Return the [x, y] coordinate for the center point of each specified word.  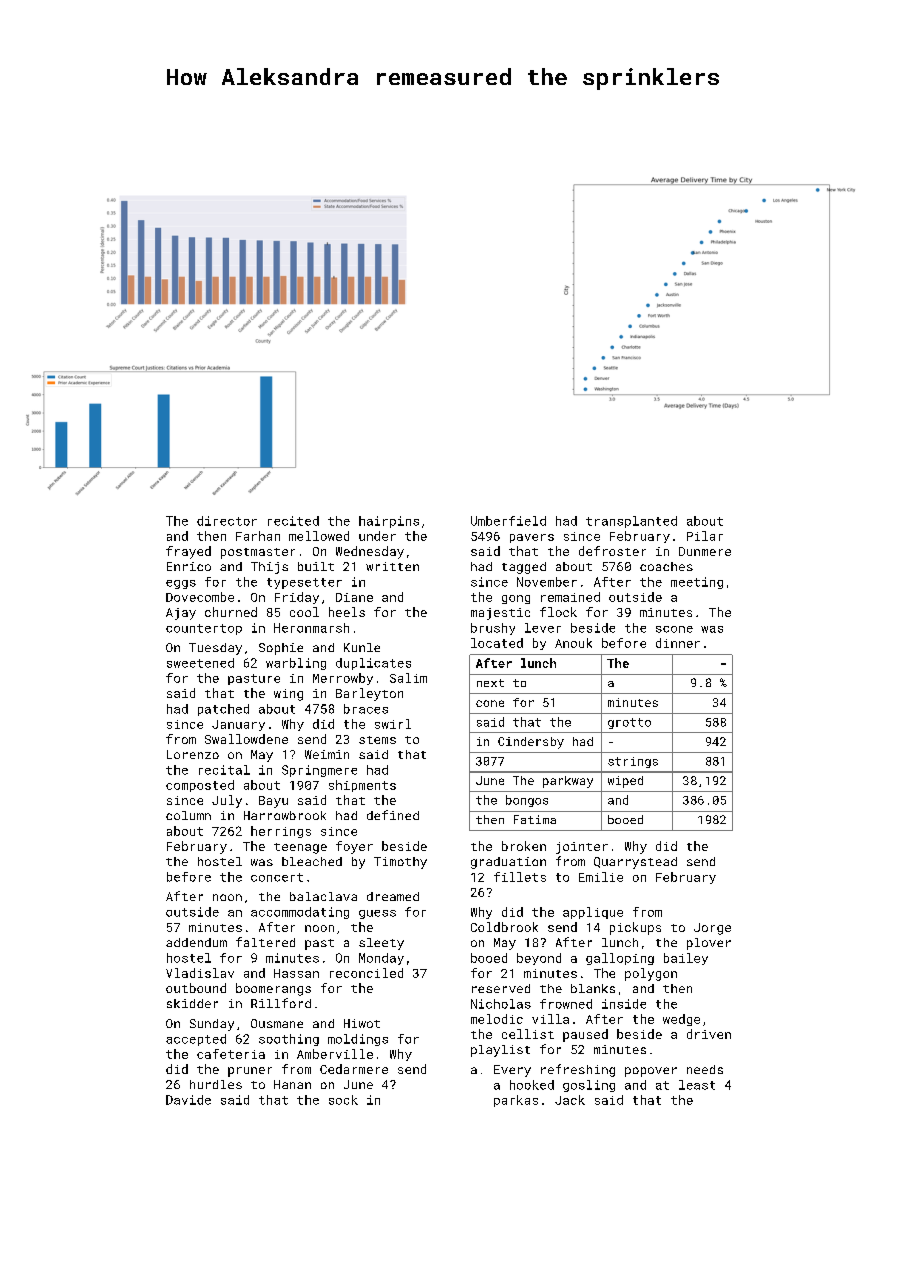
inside [624, 1004]
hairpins [389, 522]
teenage [300, 848]
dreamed [393, 896]
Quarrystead [635, 863]
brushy [493, 629]
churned [231, 612]
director [227, 521]
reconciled [366, 973]
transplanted [631, 522]
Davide [188, 1100]
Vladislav [200, 973]
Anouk [573, 643]
